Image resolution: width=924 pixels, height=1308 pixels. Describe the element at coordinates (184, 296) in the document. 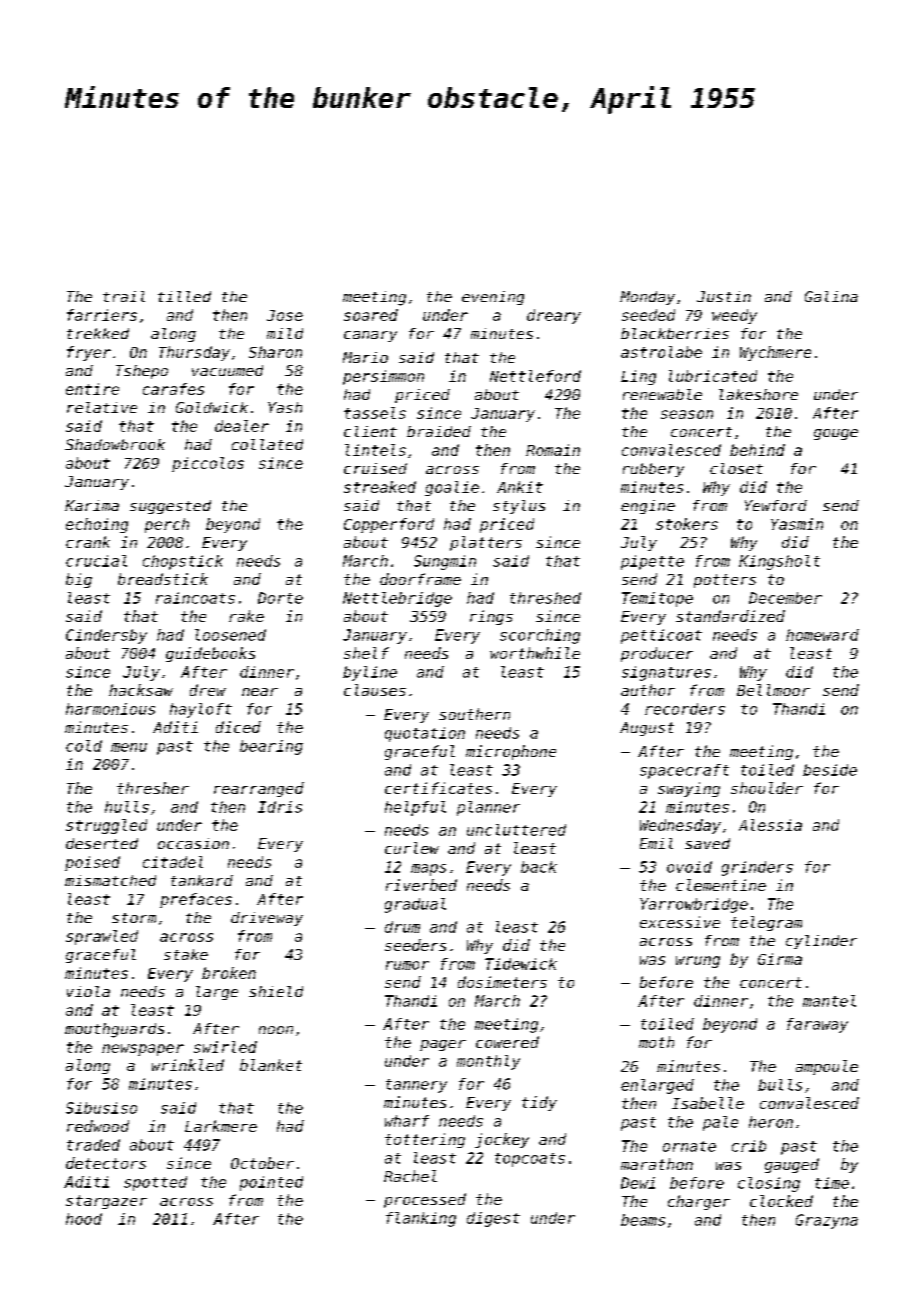

I see `tilled` at that location.
